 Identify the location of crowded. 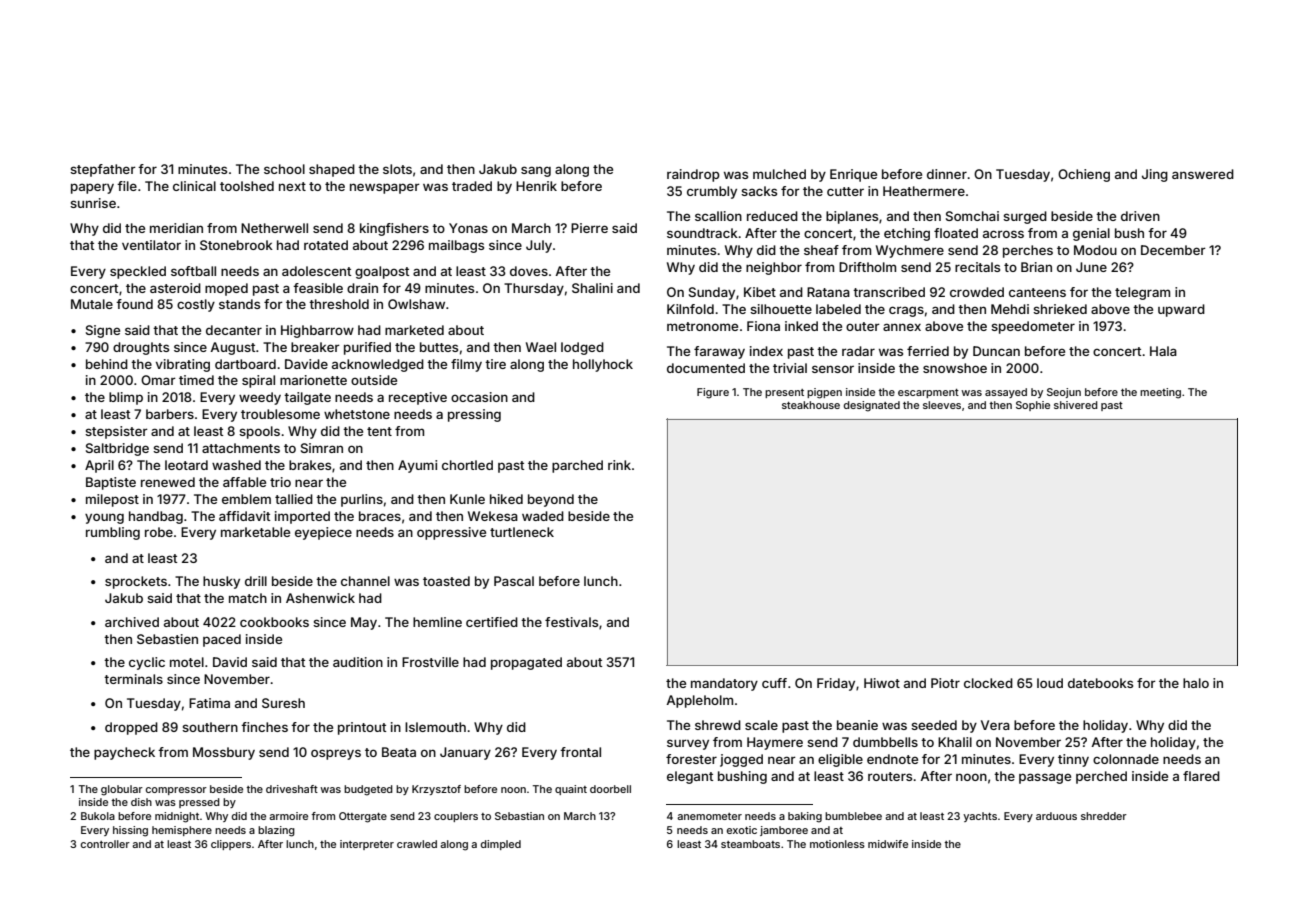
(977, 292).
